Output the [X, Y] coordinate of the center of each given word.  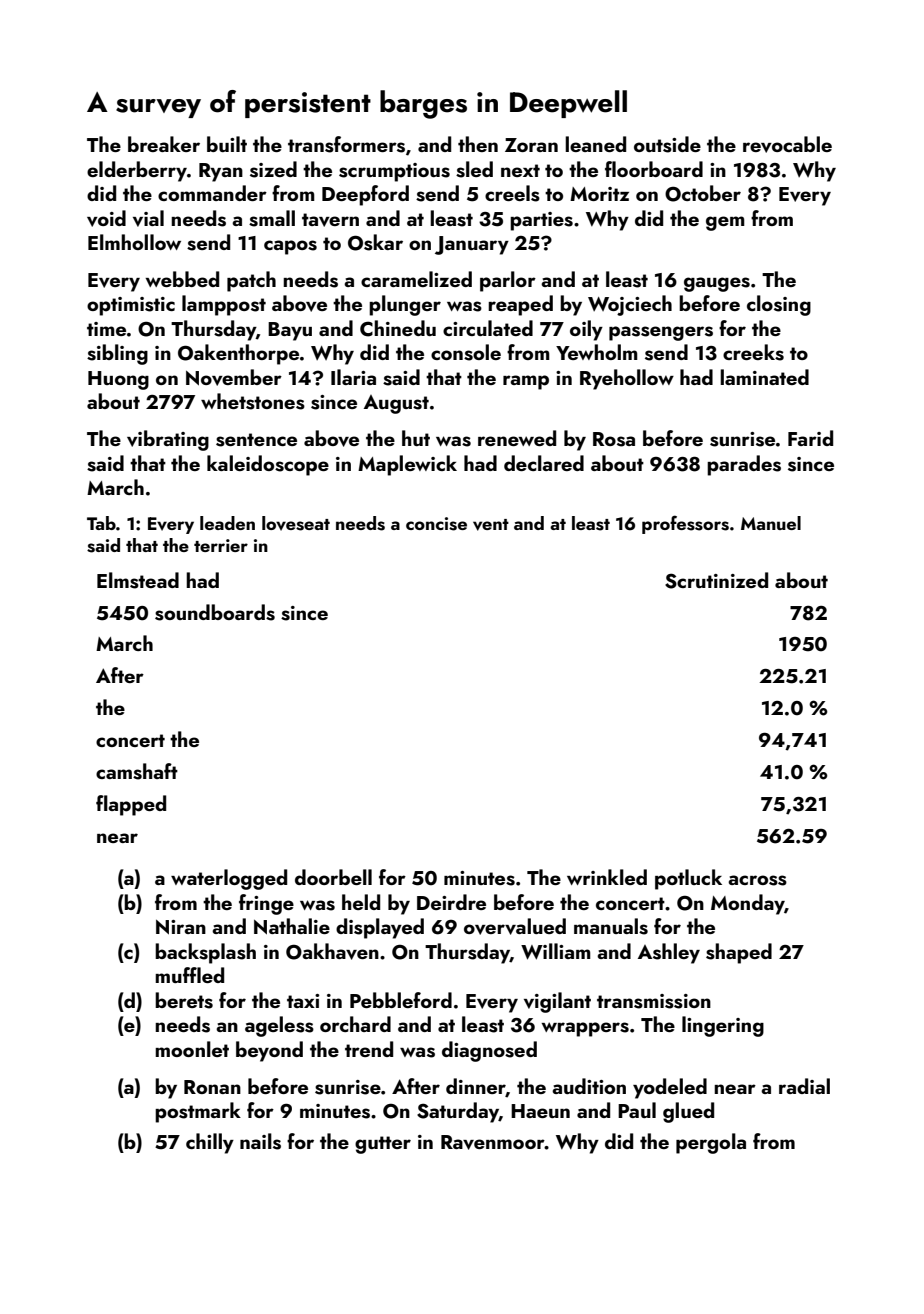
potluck [688, 879]
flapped [131, 805]
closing [779, 305]
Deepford [365, 195]
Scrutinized [716, 580]
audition [589, 1086]
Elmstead [138, 580]
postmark [198, 1112]
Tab [101, 523]
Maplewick [407, 465]
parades [744, 465]
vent [491, 525]
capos [290, 247]
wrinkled [607, 877]
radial [804, 1086]
